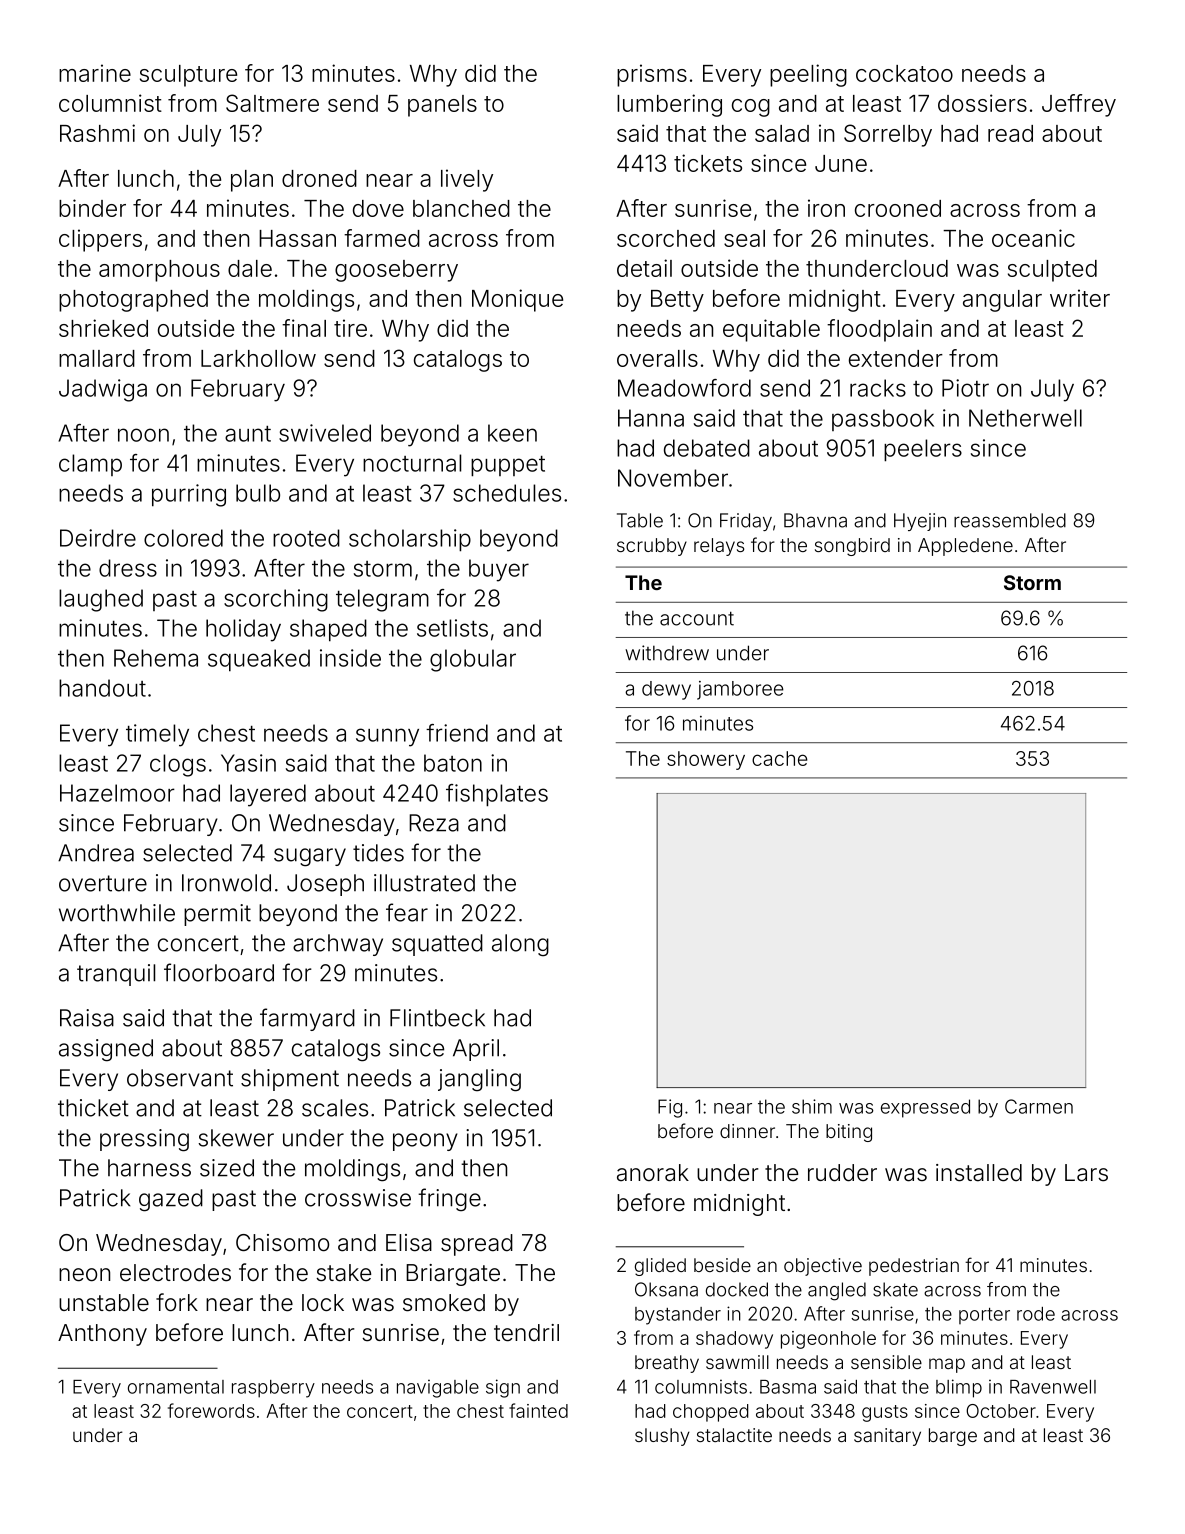  I want to click on nocturnal, so click(412, 463).
